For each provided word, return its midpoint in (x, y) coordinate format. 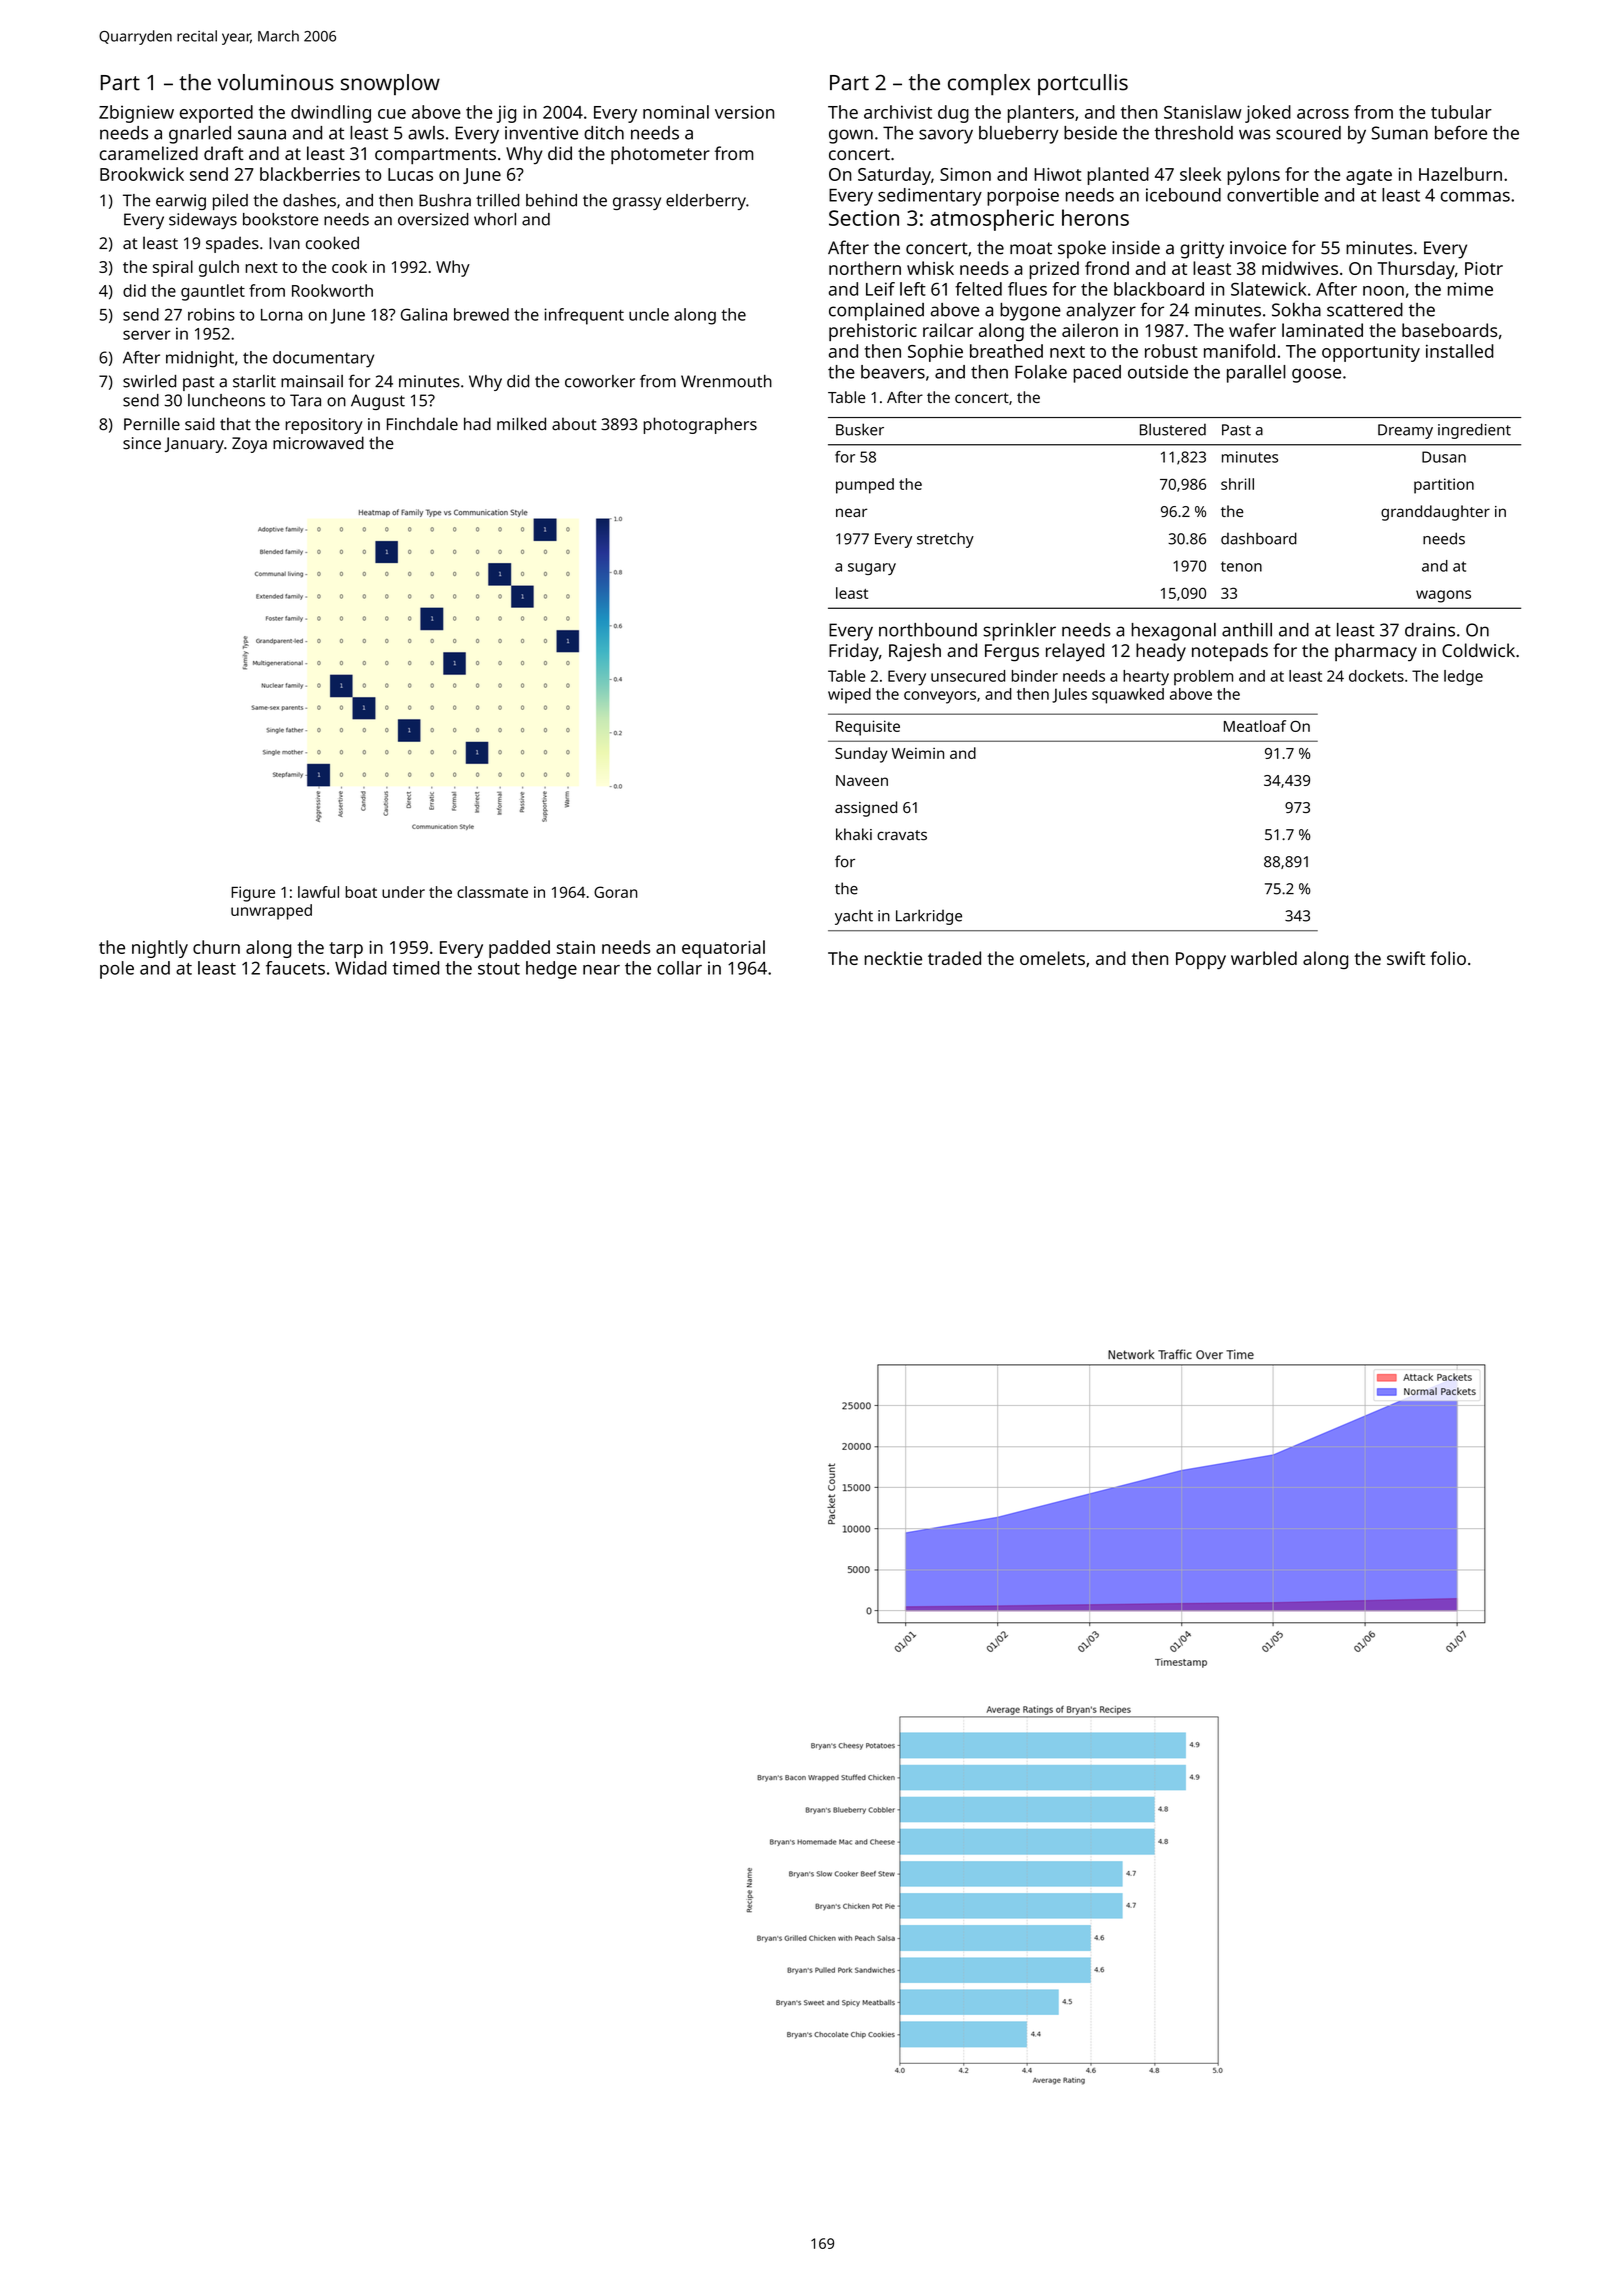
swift (1406, 958)
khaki (854, 834)
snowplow (390, 84)
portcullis (1083, 84)
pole (117, 970)
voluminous (275, 82)
